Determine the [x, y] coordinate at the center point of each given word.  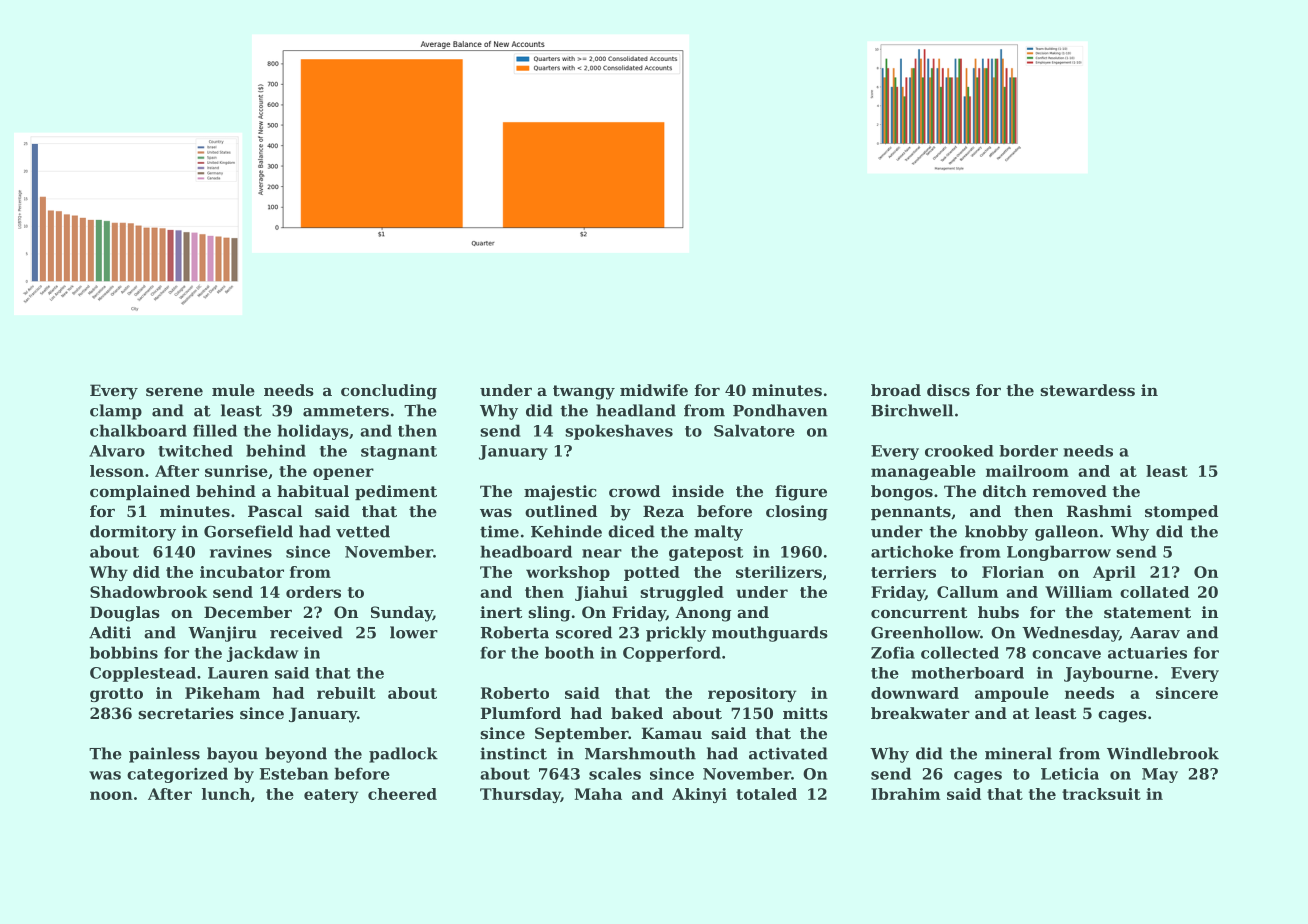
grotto [116, 695]
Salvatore [754, 430]
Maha [598, 794]
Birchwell [912, 410]
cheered [402, 794]
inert [501, 612]
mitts [805, 713]
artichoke [912, 551]
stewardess [1087, 390]
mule [233, 390]
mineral [1018, 753]
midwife [654, 390]
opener [343, 474]
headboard [526, 551]
